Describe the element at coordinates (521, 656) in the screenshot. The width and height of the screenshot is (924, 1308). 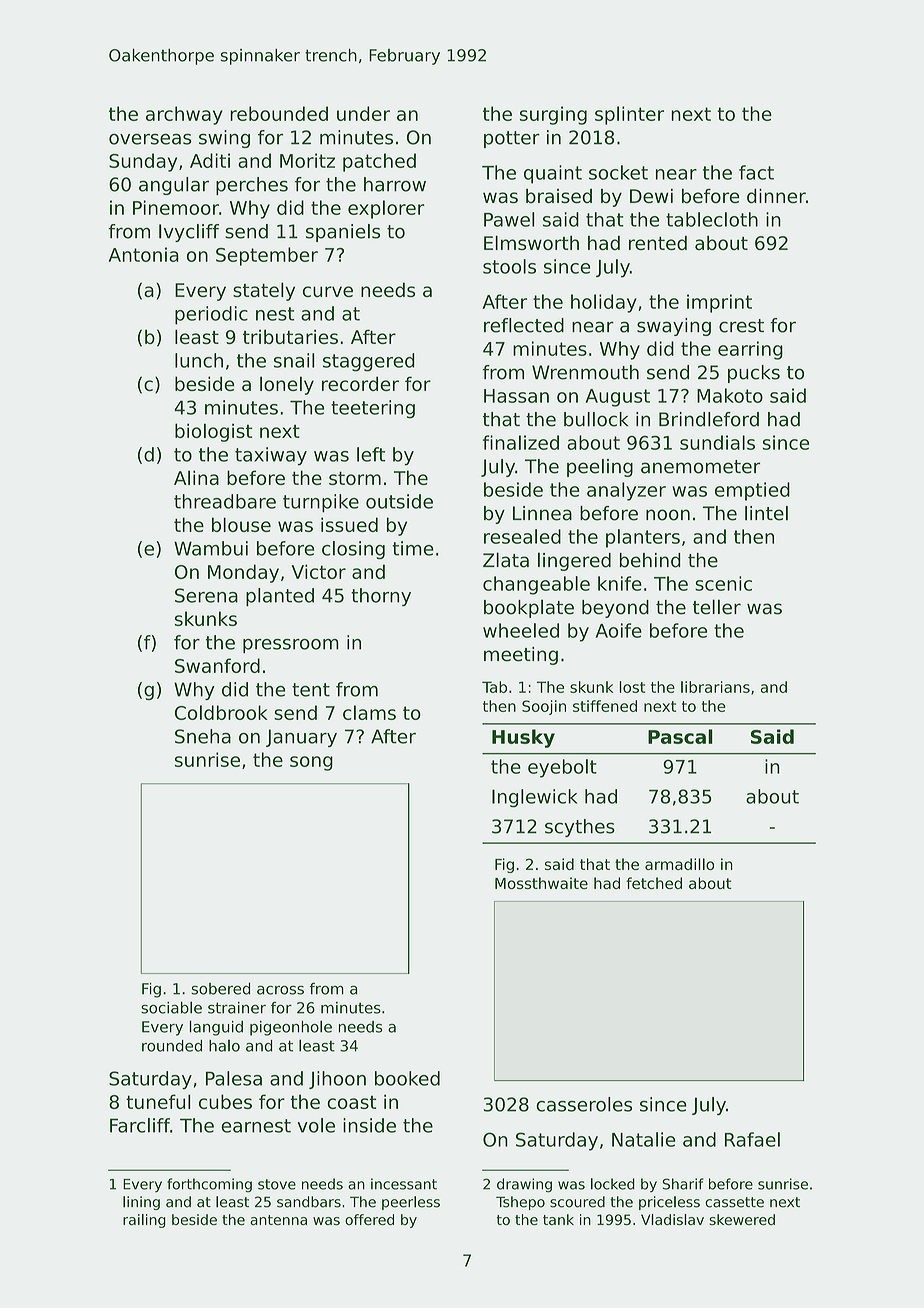
I see `meeting` at that location.
